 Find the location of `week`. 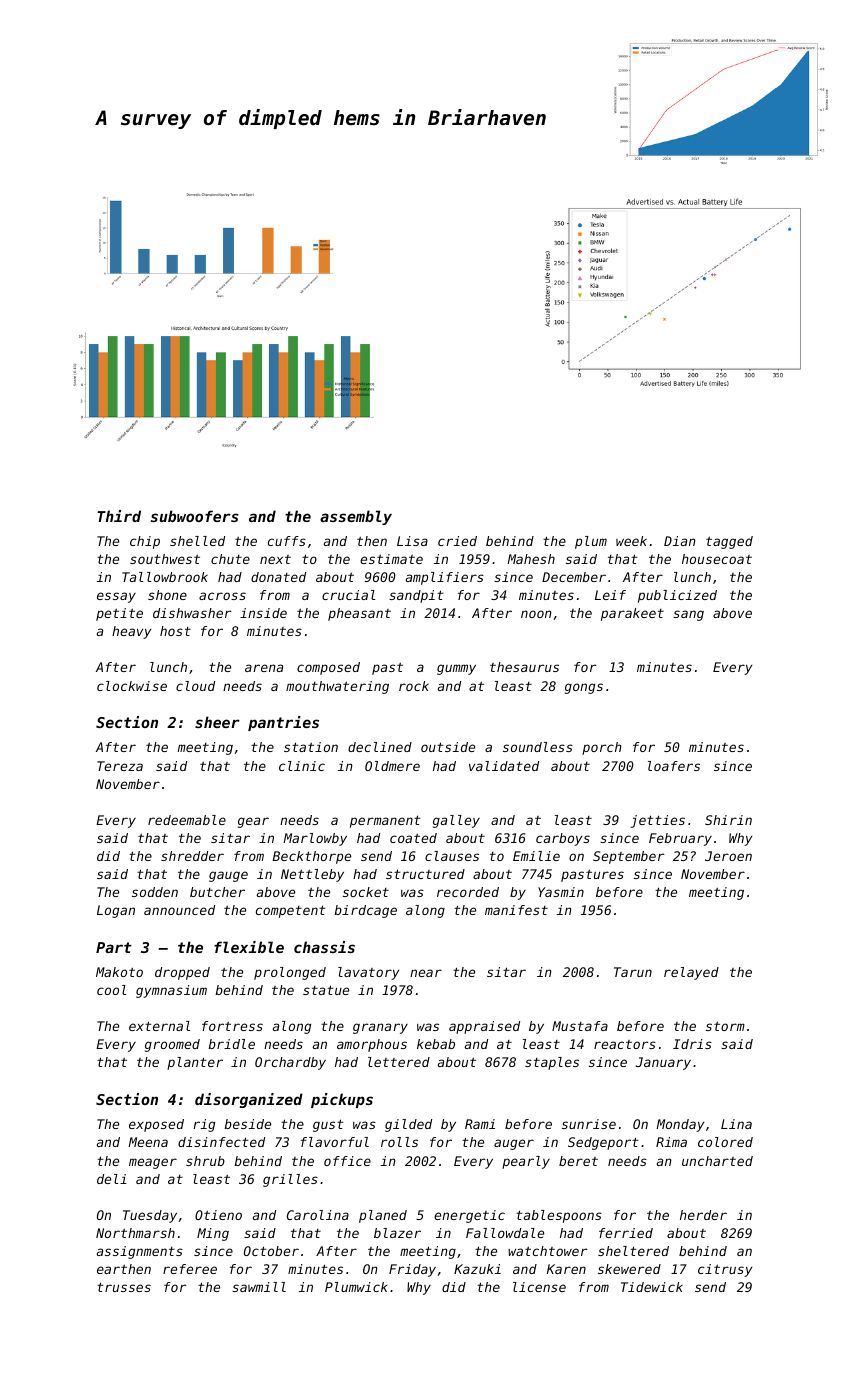

week is located at coordinates (631, 541).
